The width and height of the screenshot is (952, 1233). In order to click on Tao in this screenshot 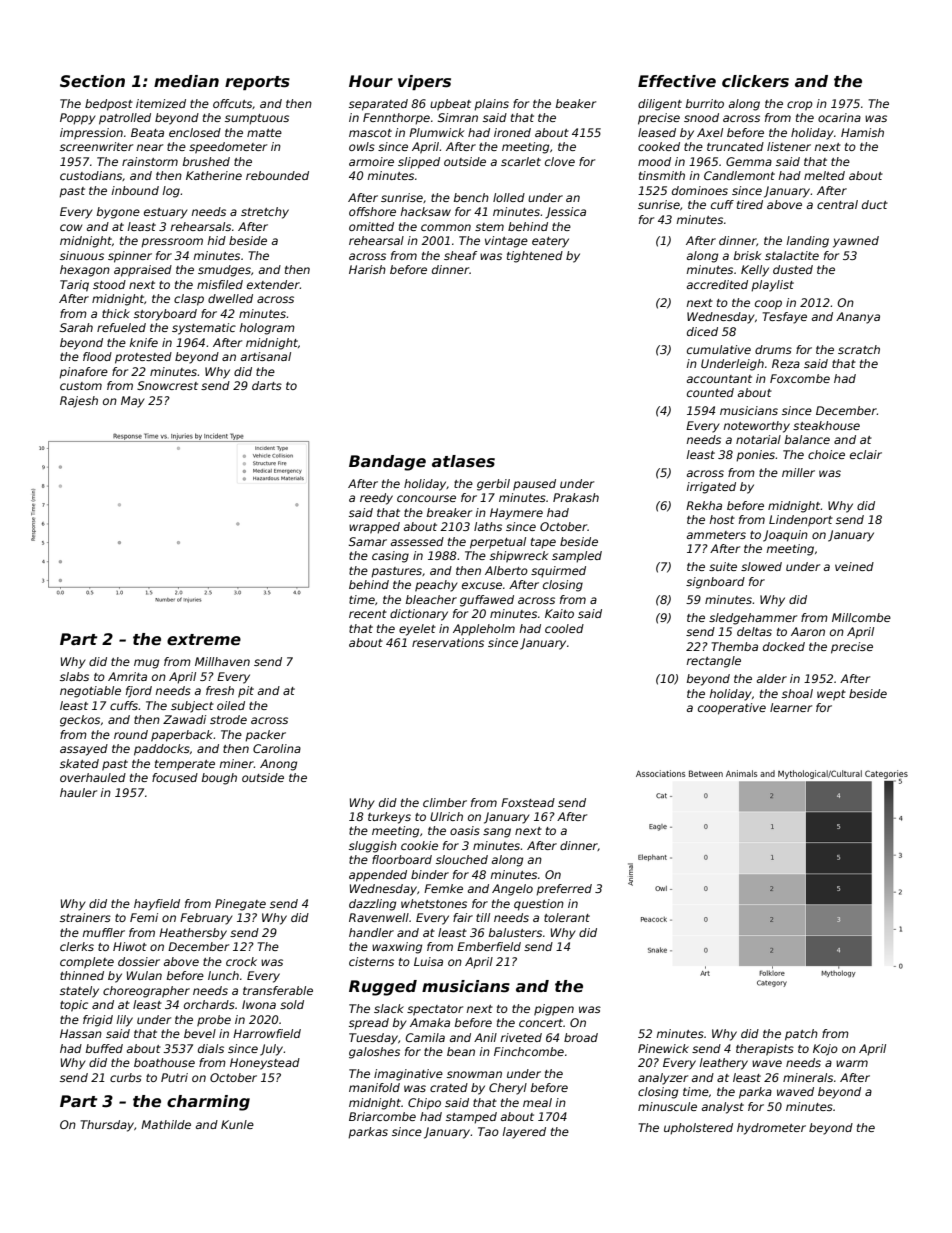, I will do `click(488, 1131)`.
